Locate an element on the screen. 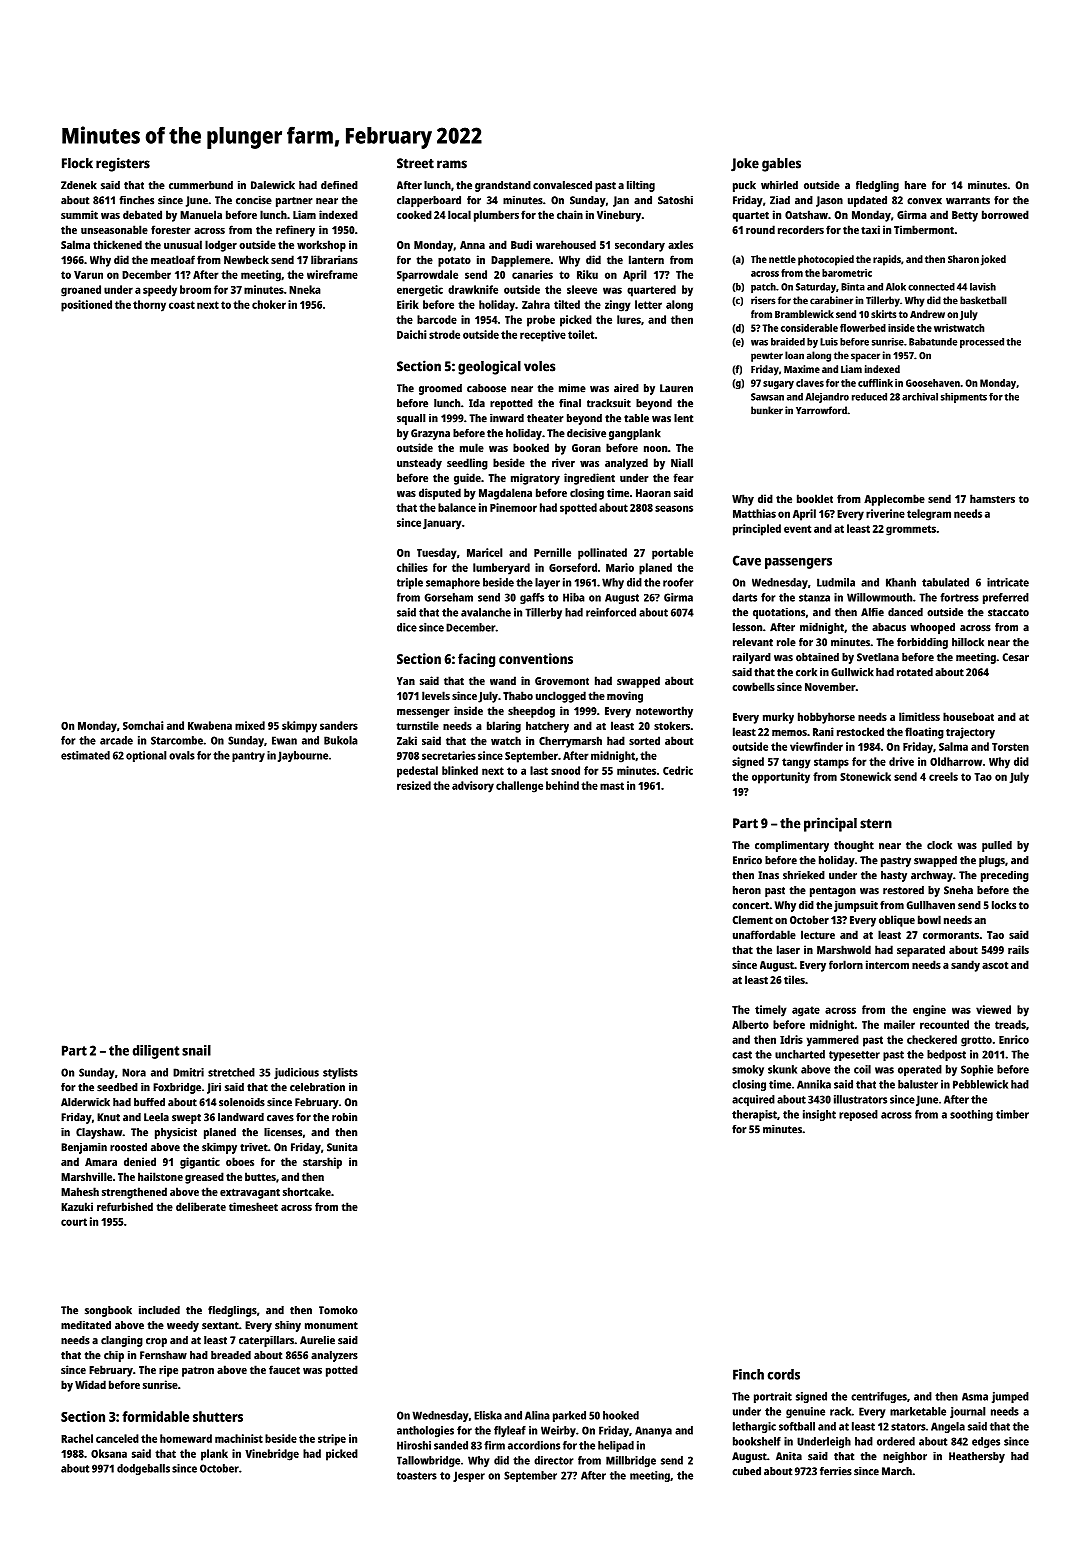 This screenshot has height=1542, width=1090. convalesced is located at coordinates (562, 185).
